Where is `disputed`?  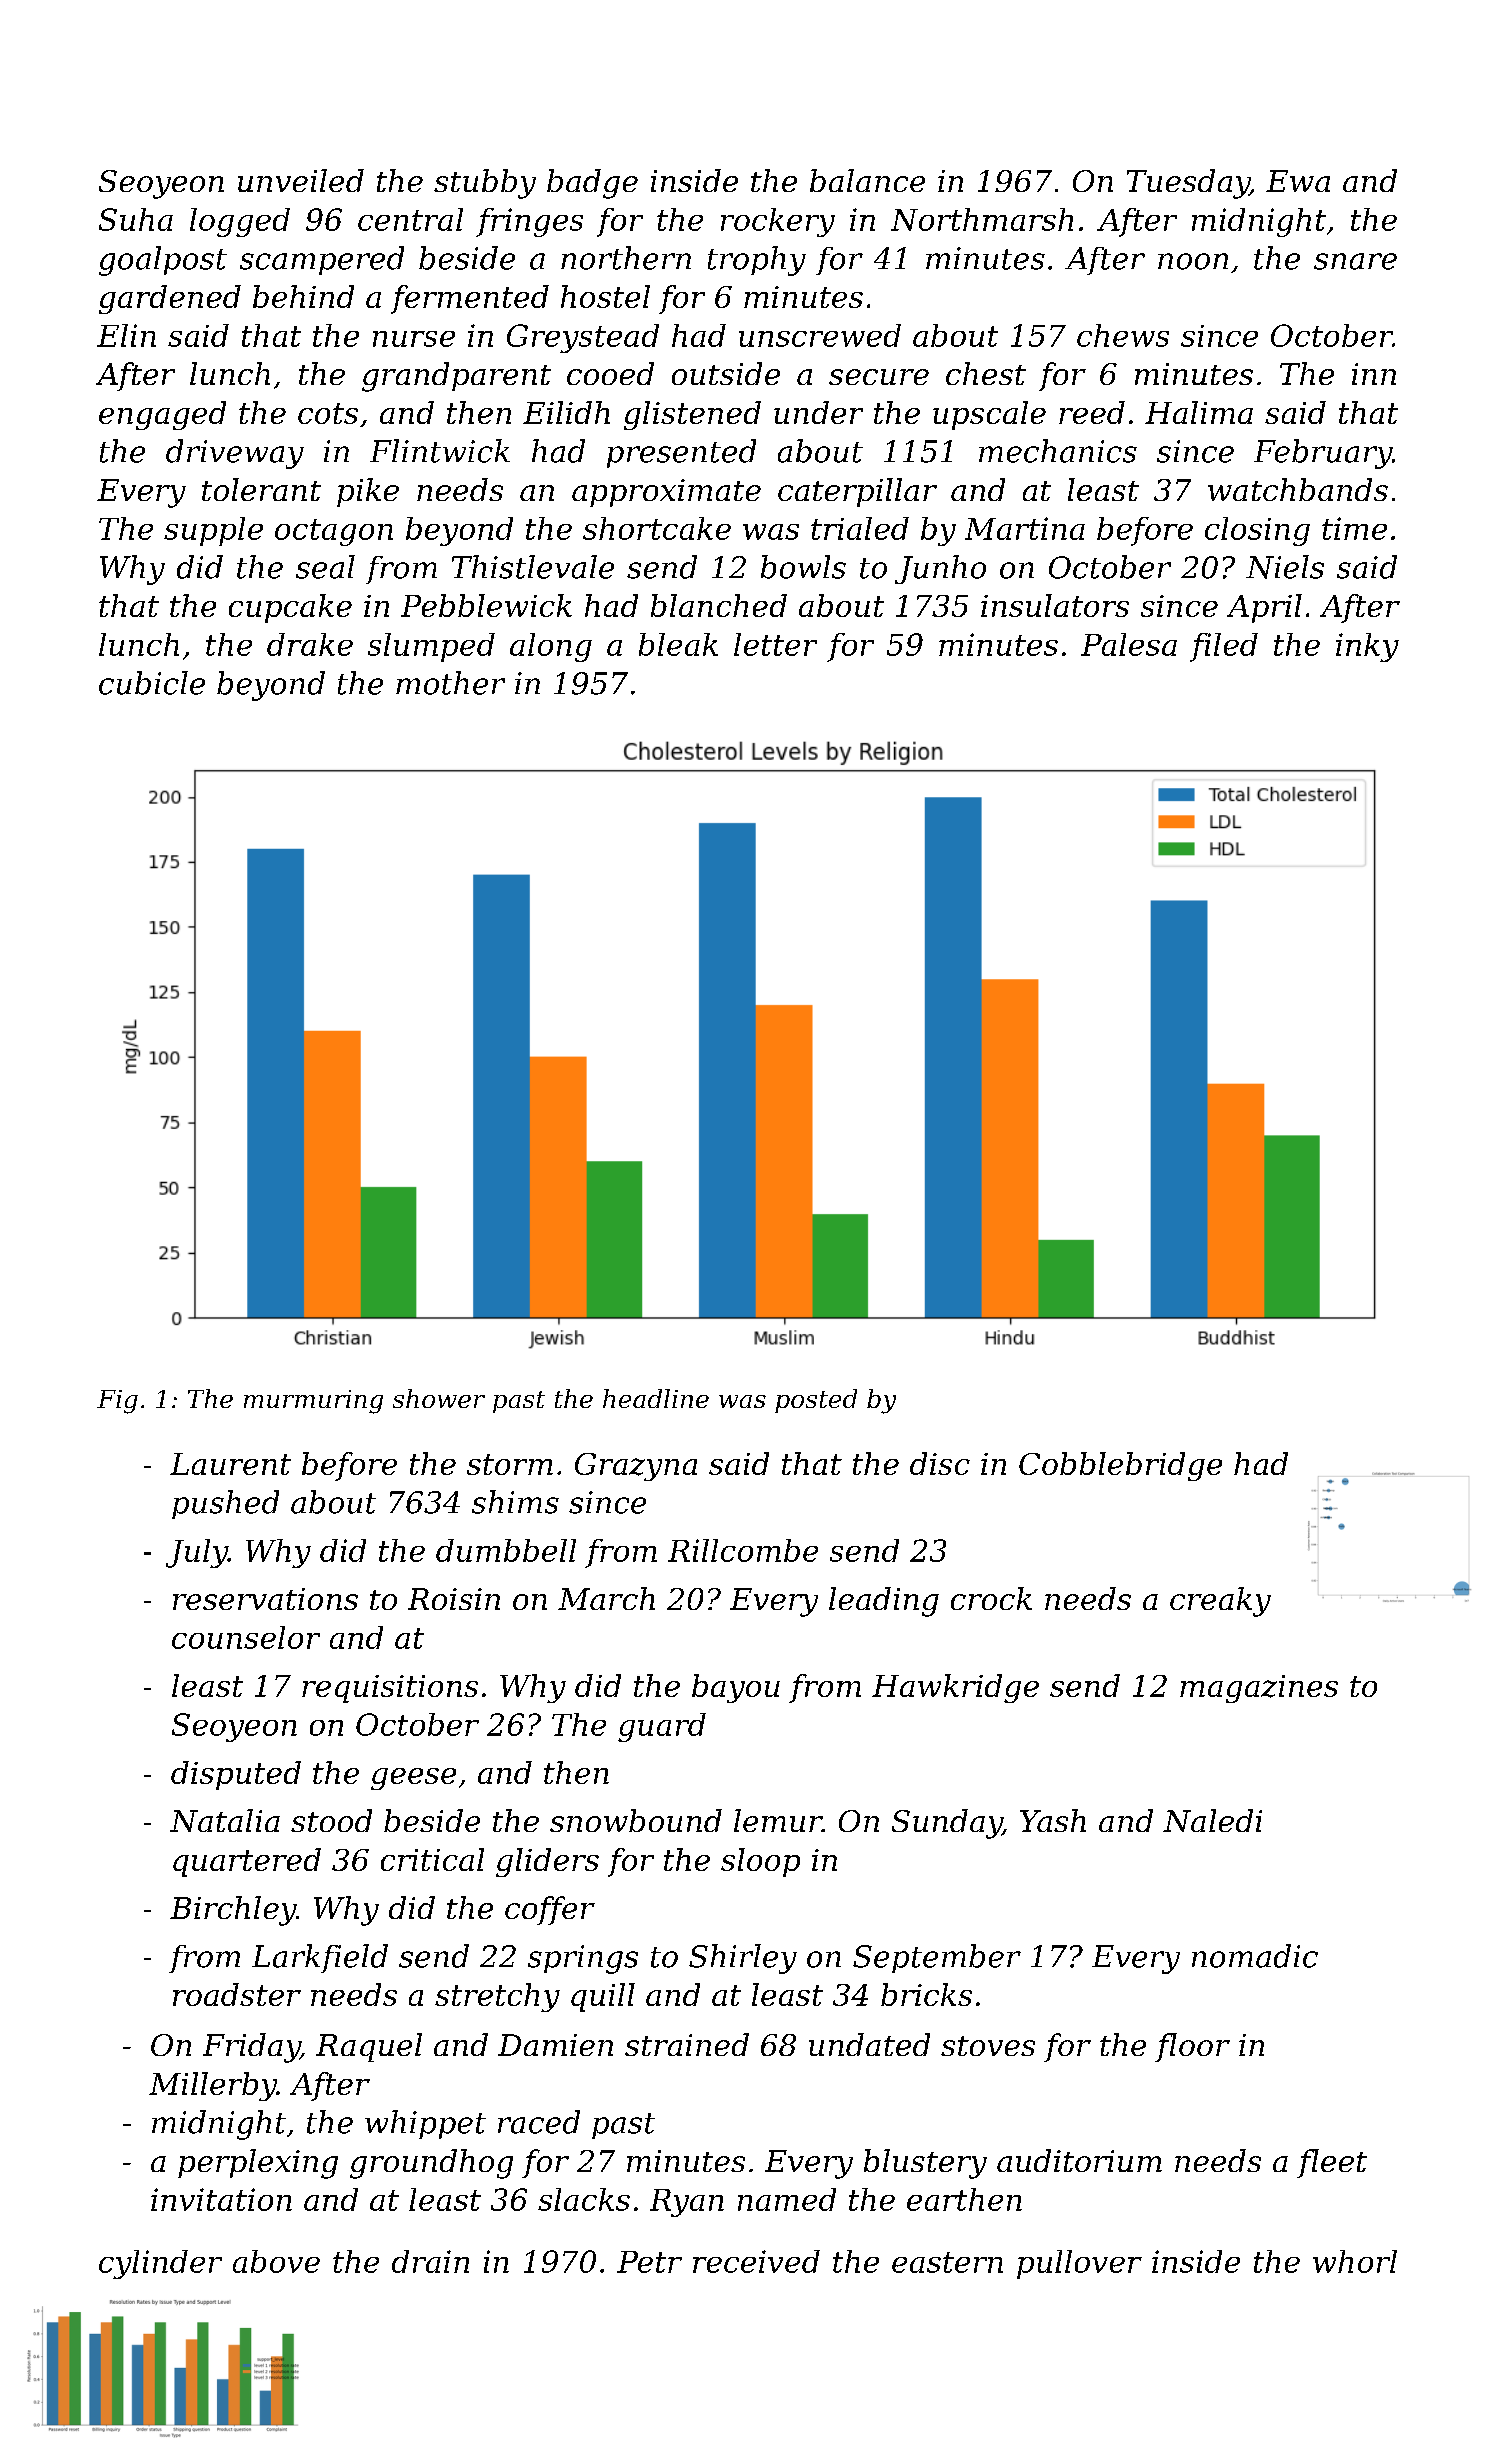
disputed is located at coordinates (236, 1775).
